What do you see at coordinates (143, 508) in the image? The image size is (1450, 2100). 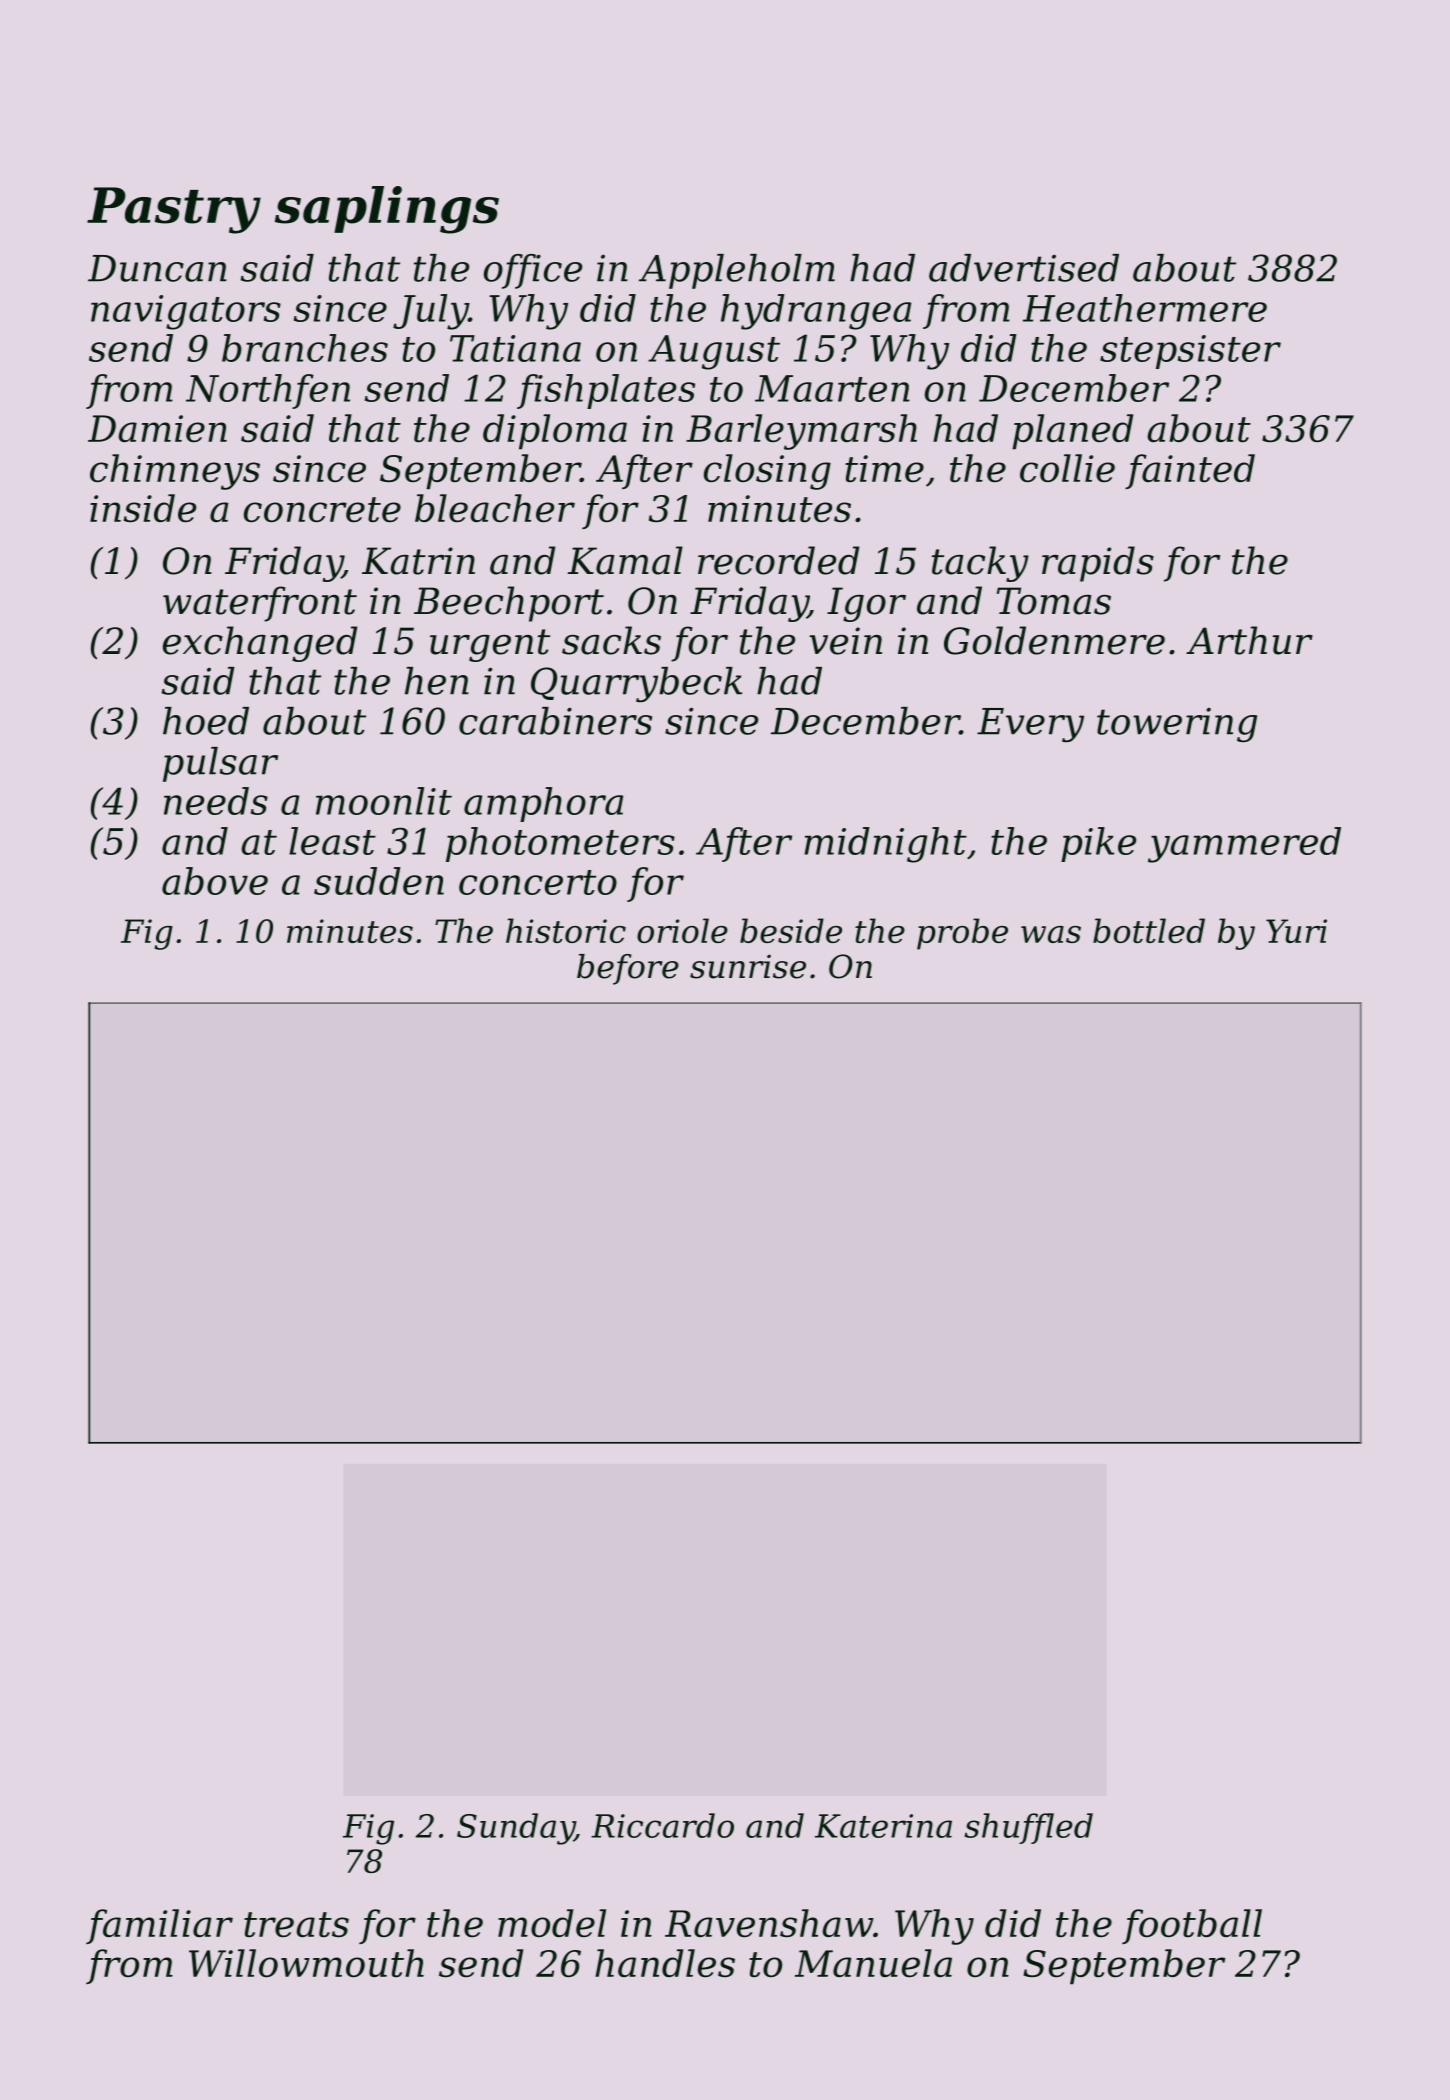 I see `inside` at bounding box center [143, 508].
